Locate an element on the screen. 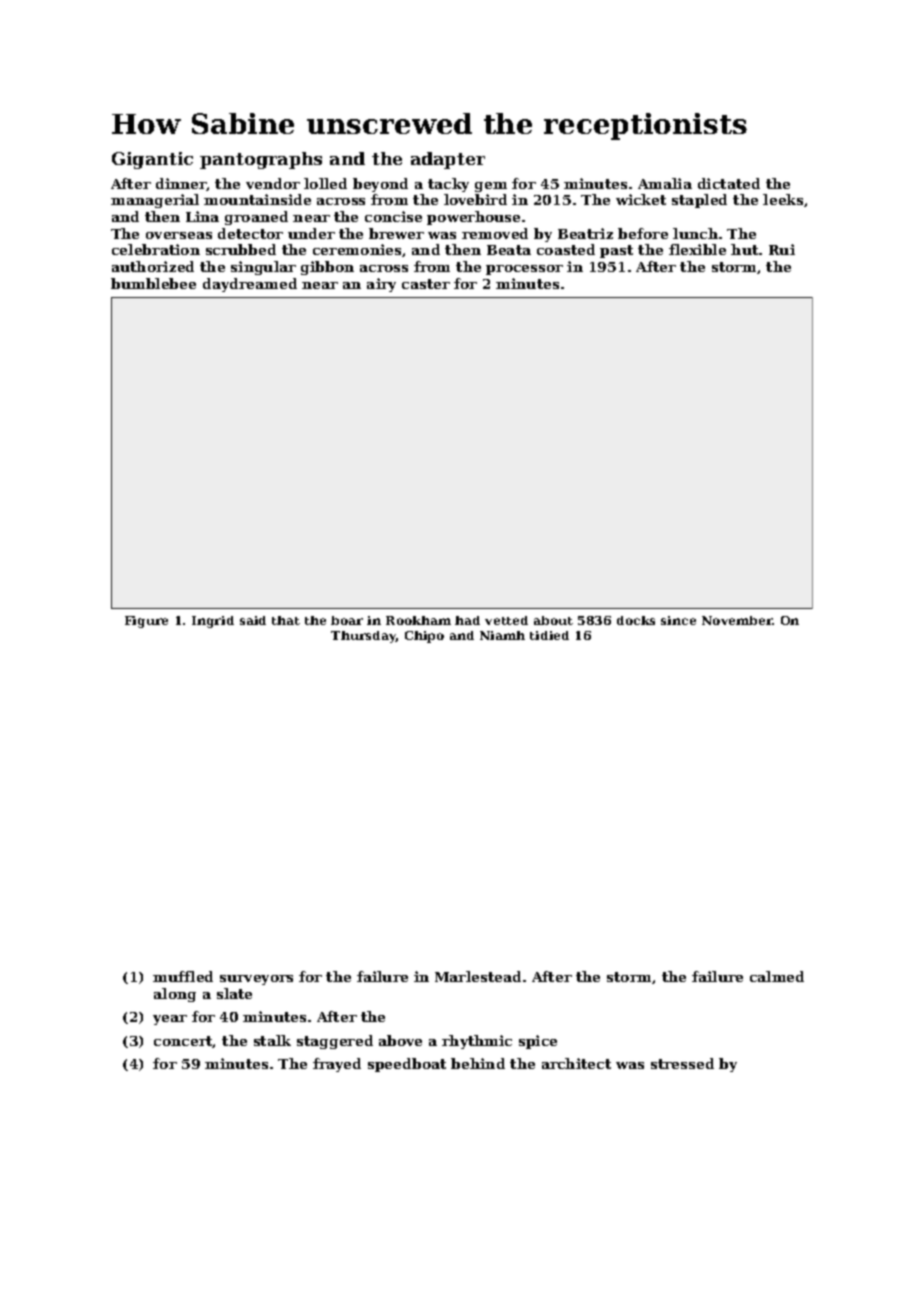  daydreamed is located at coordinates (250, 285).
